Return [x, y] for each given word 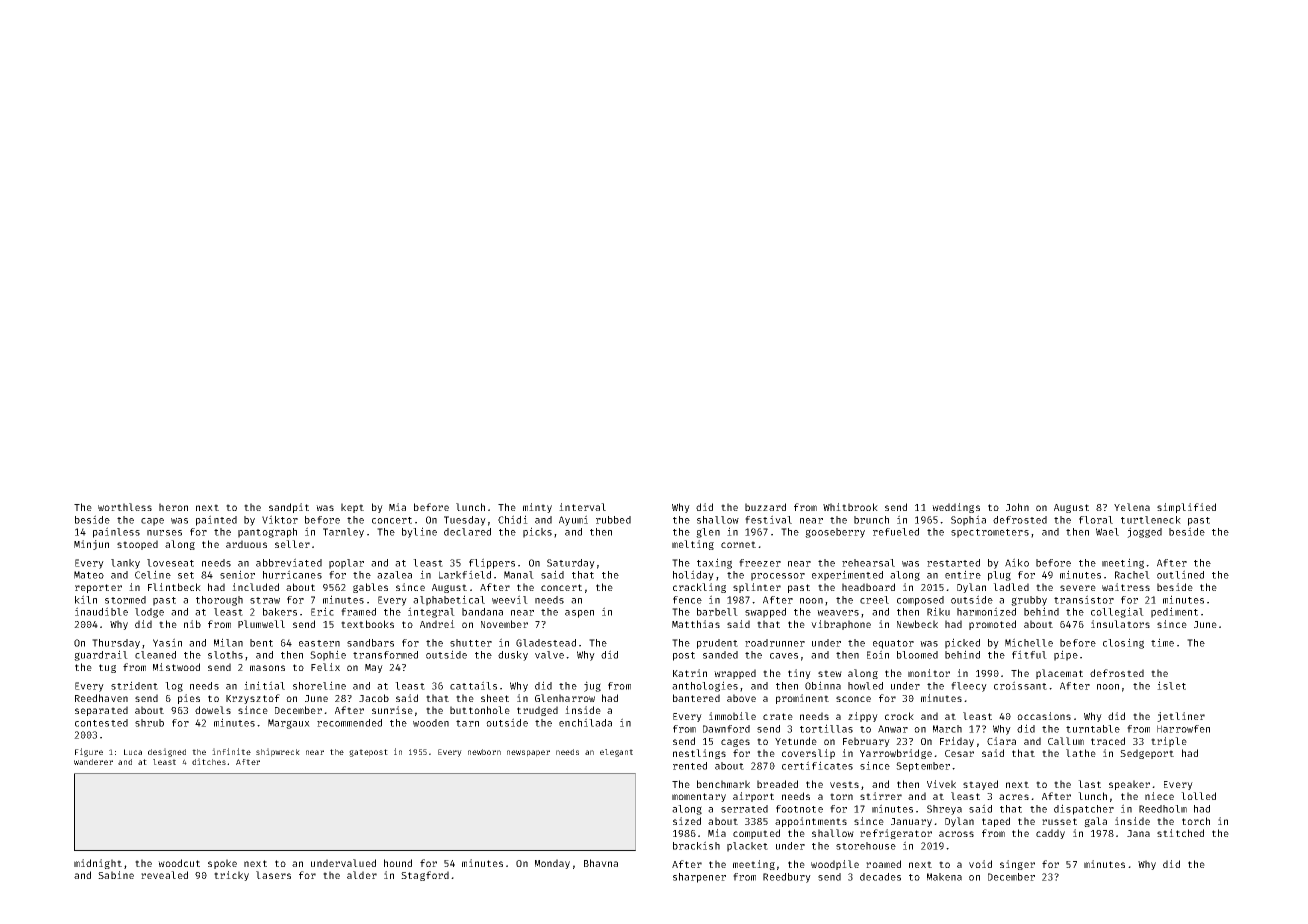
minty [537, 508]
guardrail [101, 655]
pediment [1174, 612]
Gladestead [546, 643]
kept [352, 508]
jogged [1144, 532]
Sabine [116, 875]
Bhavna [601, 863]
